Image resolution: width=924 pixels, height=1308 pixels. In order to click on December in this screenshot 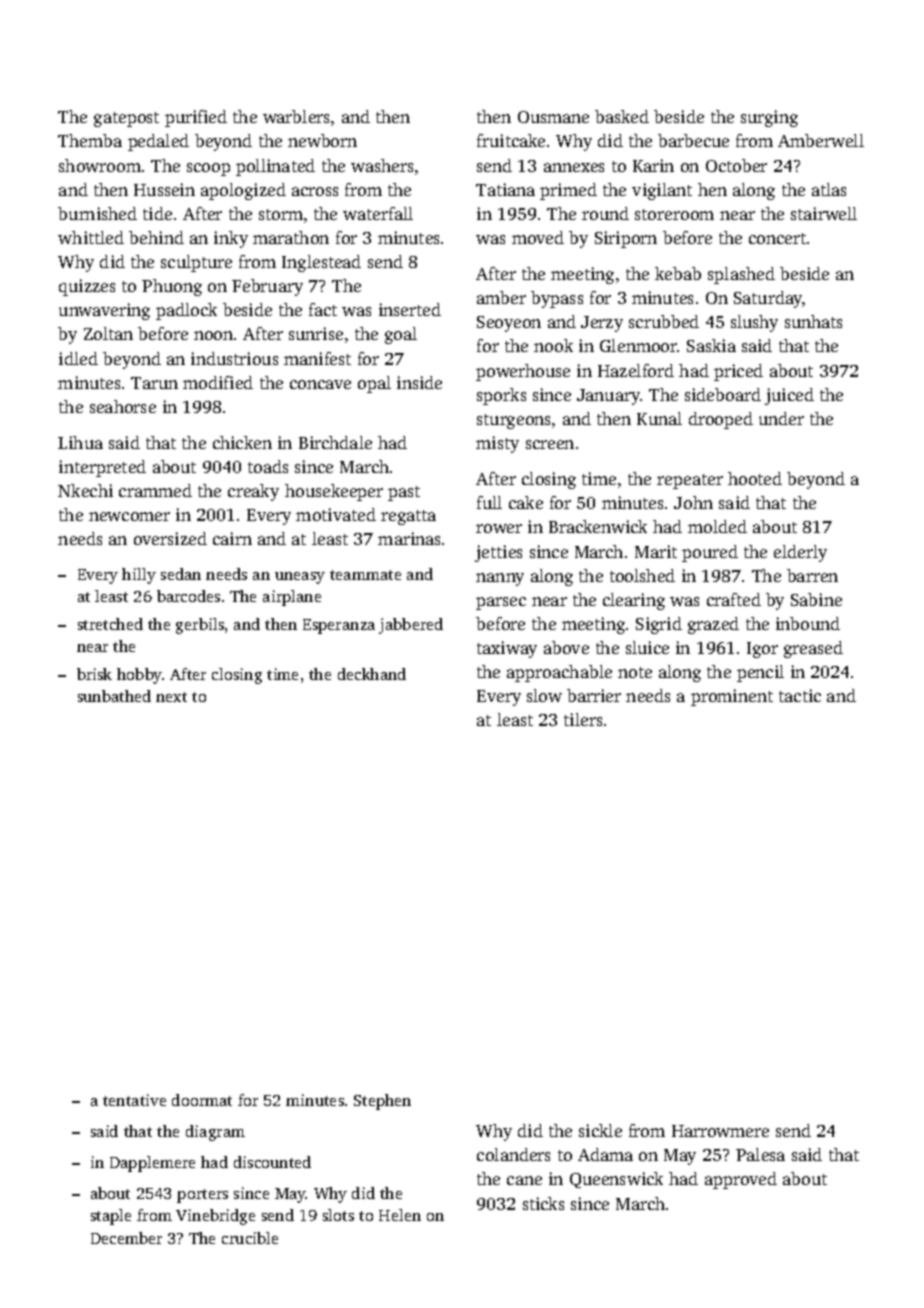, I will do `click(126, 1238)`.
